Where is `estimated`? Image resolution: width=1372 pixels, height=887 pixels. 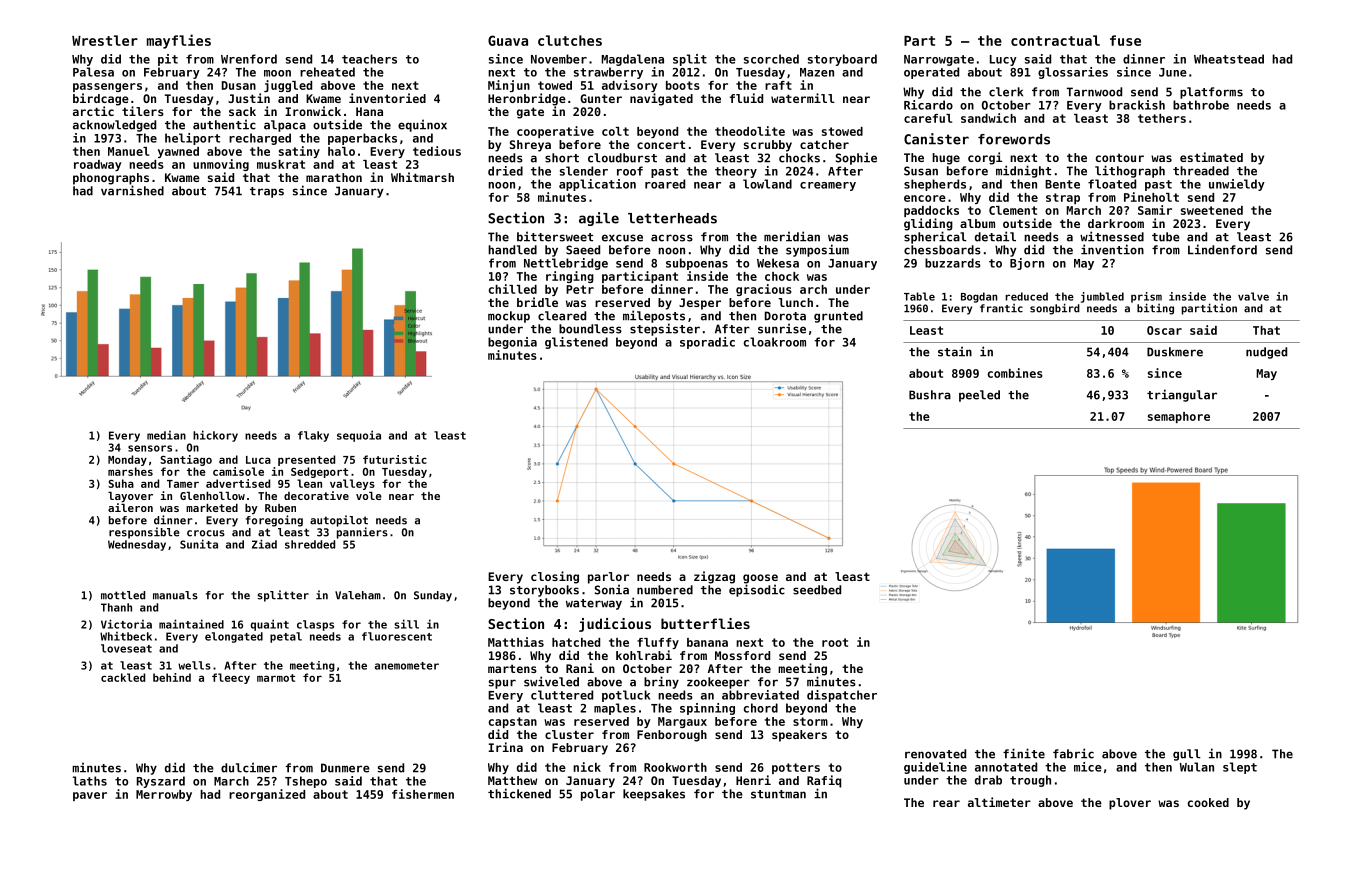
estimated is located at coordinates (1211, 157).
